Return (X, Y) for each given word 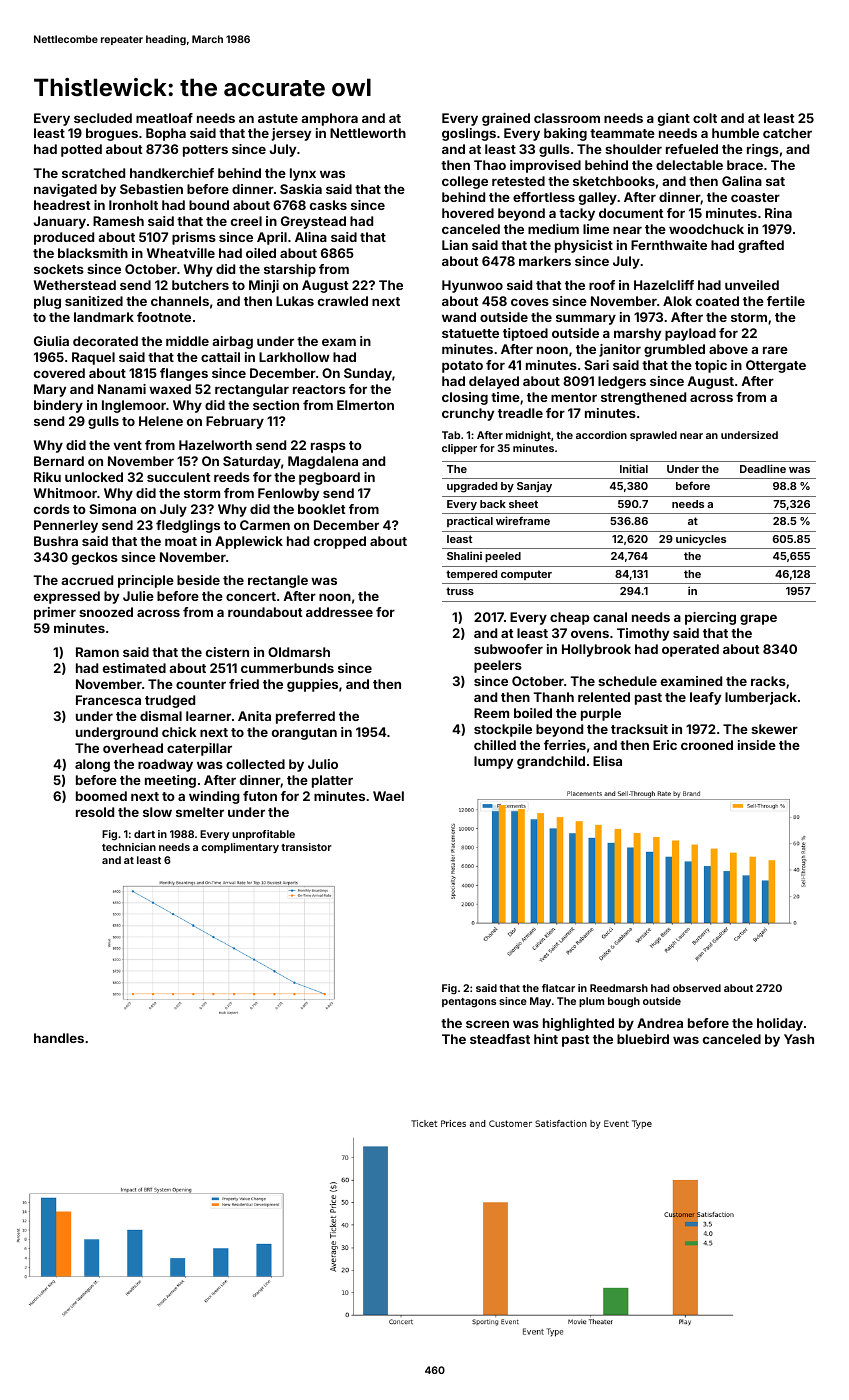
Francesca (108, 700)
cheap (570, 618)
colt (705, 118)
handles (59, 1038)
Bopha (166, 134)
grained (506, 119)
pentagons (469, 1003)
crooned (707, 745)
